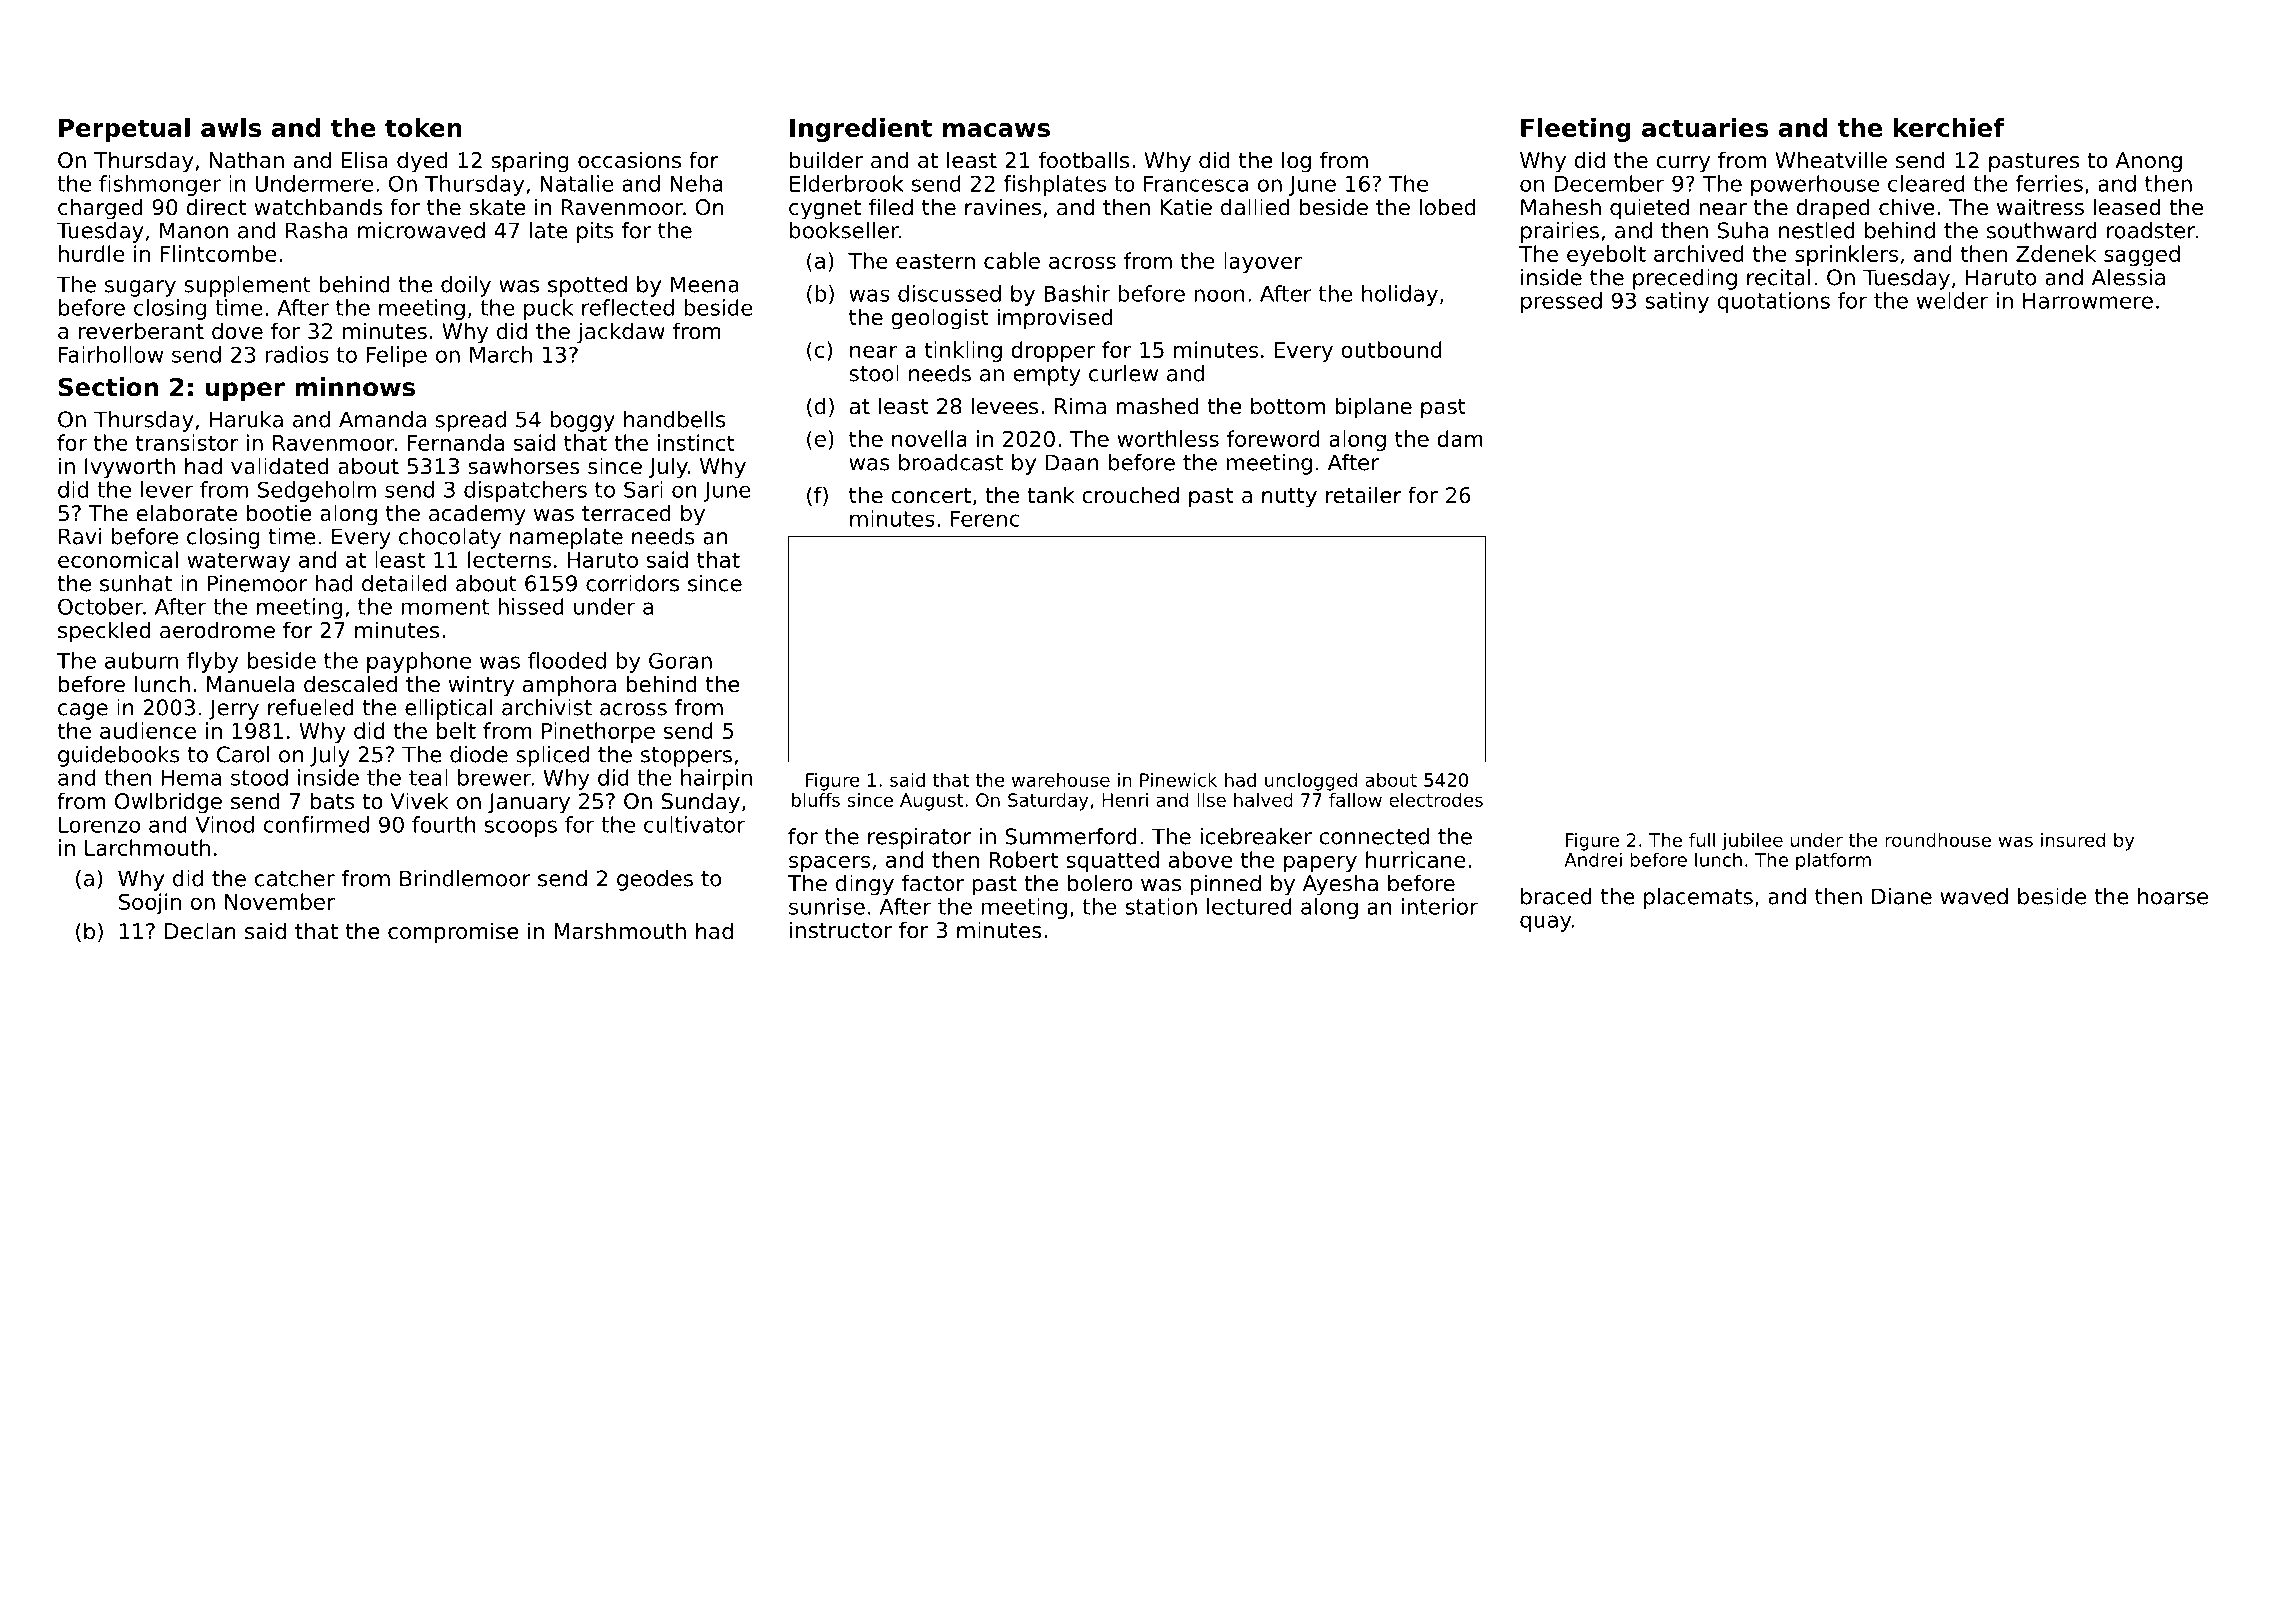 Image resolution: width=2274 pixels, height=1608 pixels. I want to click on Pinewick, so click(1178, 780).
